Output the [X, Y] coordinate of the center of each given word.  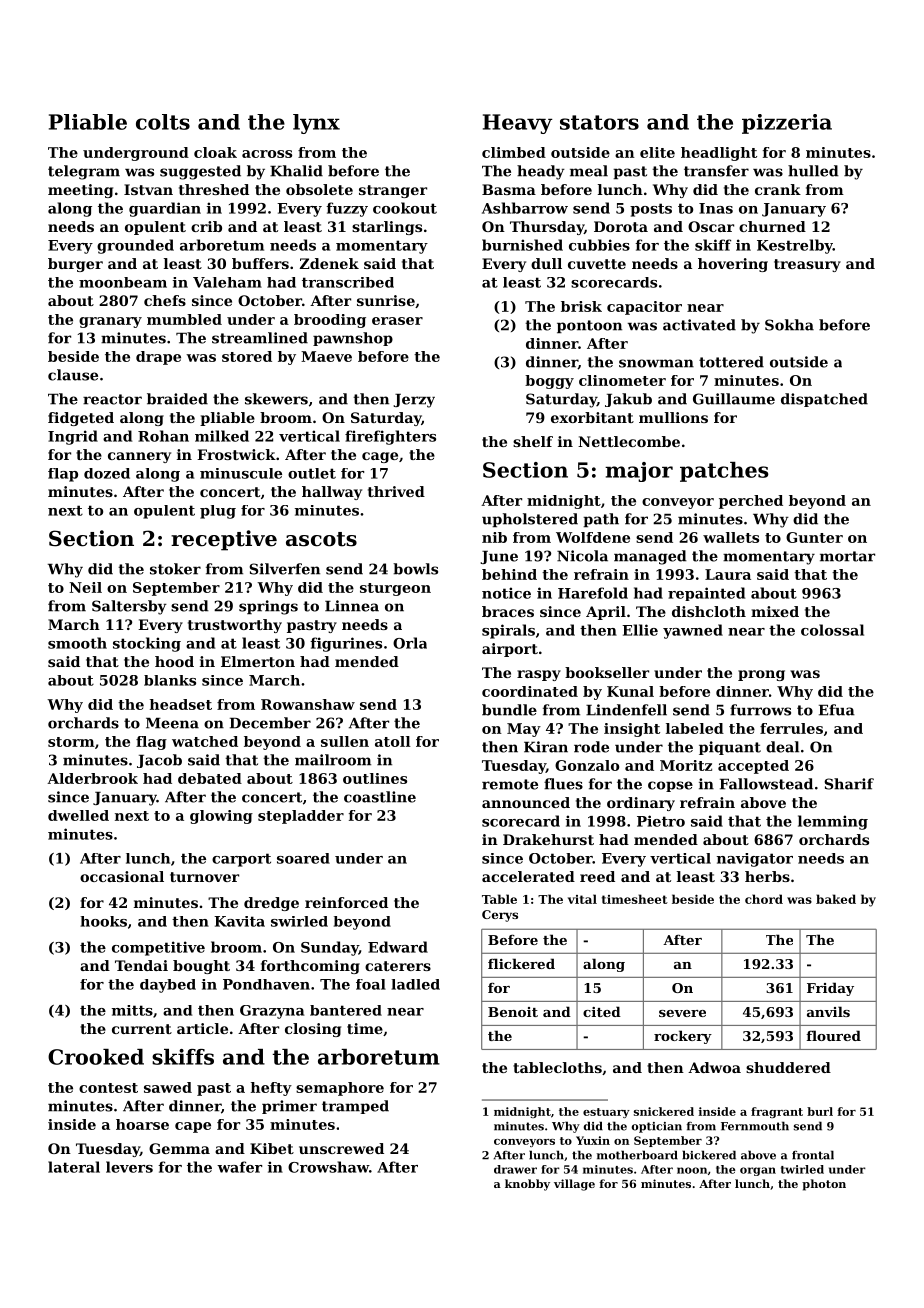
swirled [299, 921]
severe [682, 1013]
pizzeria [787, 124]
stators [599, 122]
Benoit [513, 1012]
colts [163, 122]
